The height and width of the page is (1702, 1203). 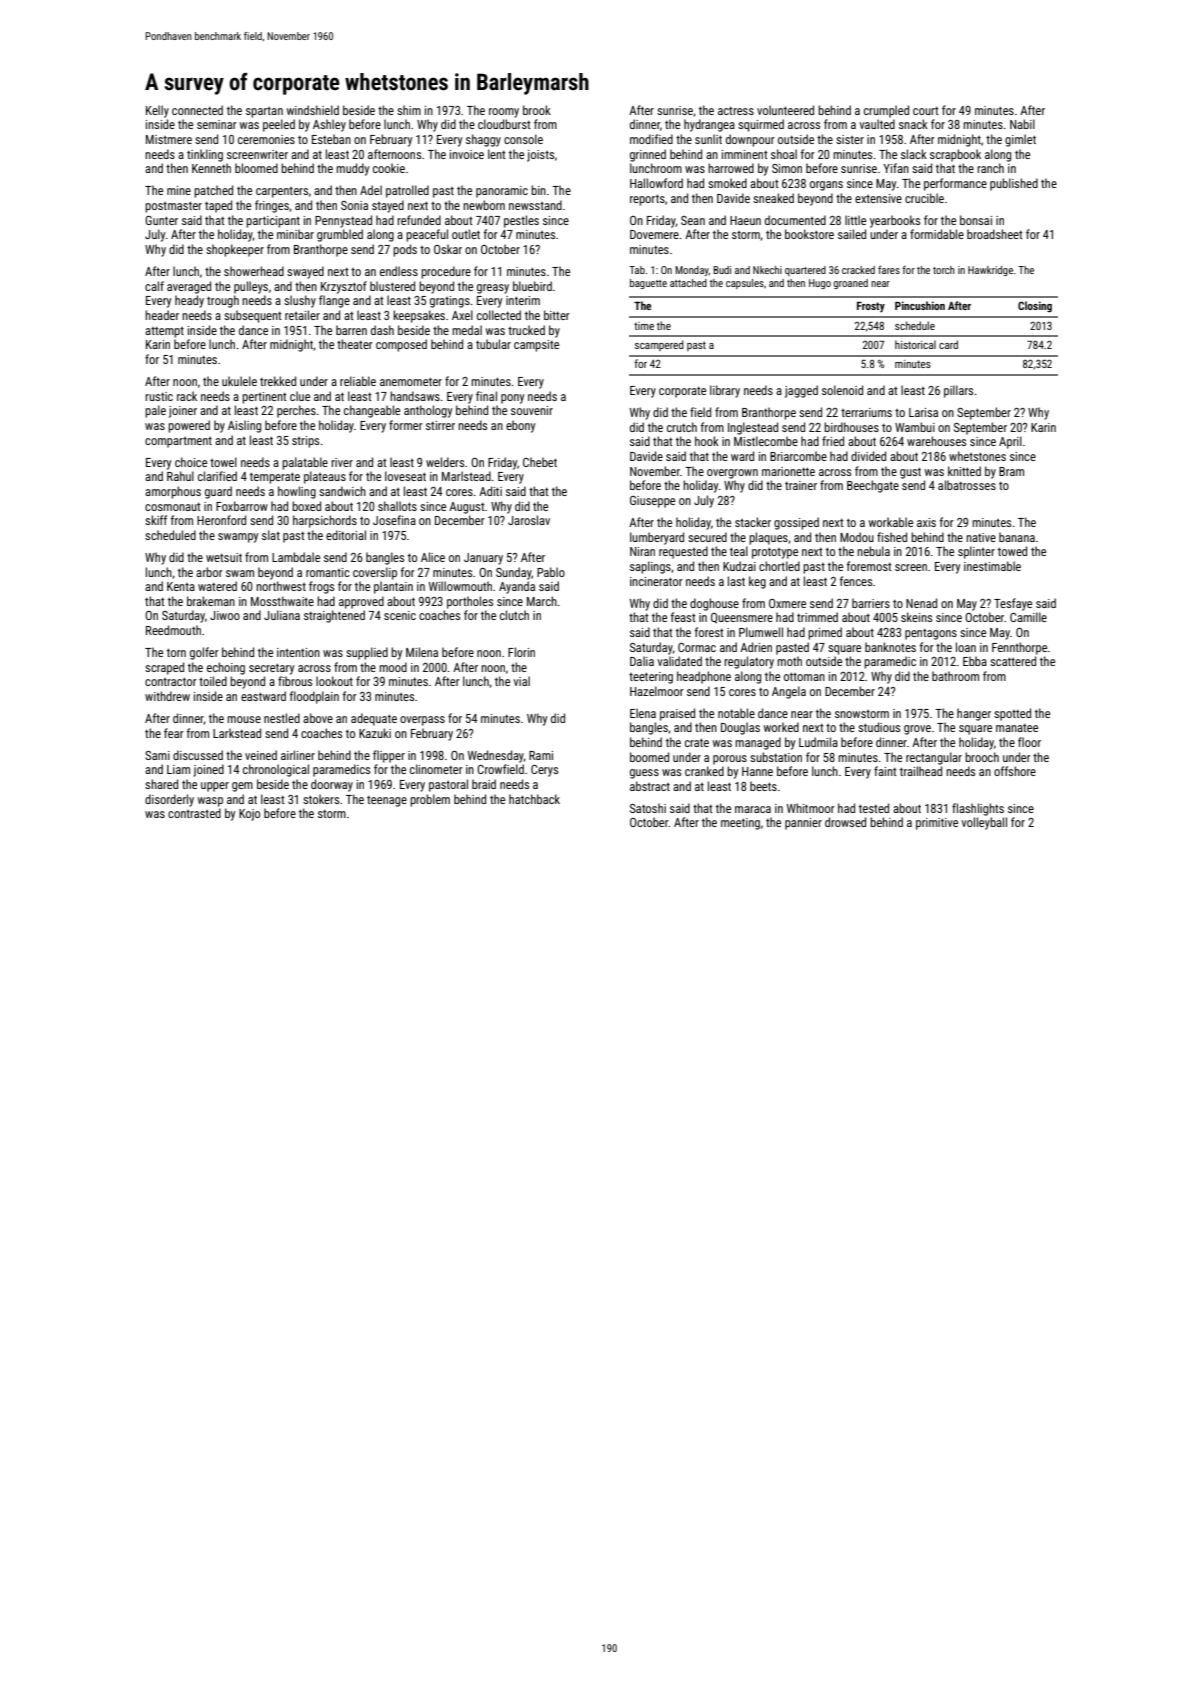 What do you see at coordinates (154, 286) in the page?
I see `calf` at bounding box center [154, 286].
